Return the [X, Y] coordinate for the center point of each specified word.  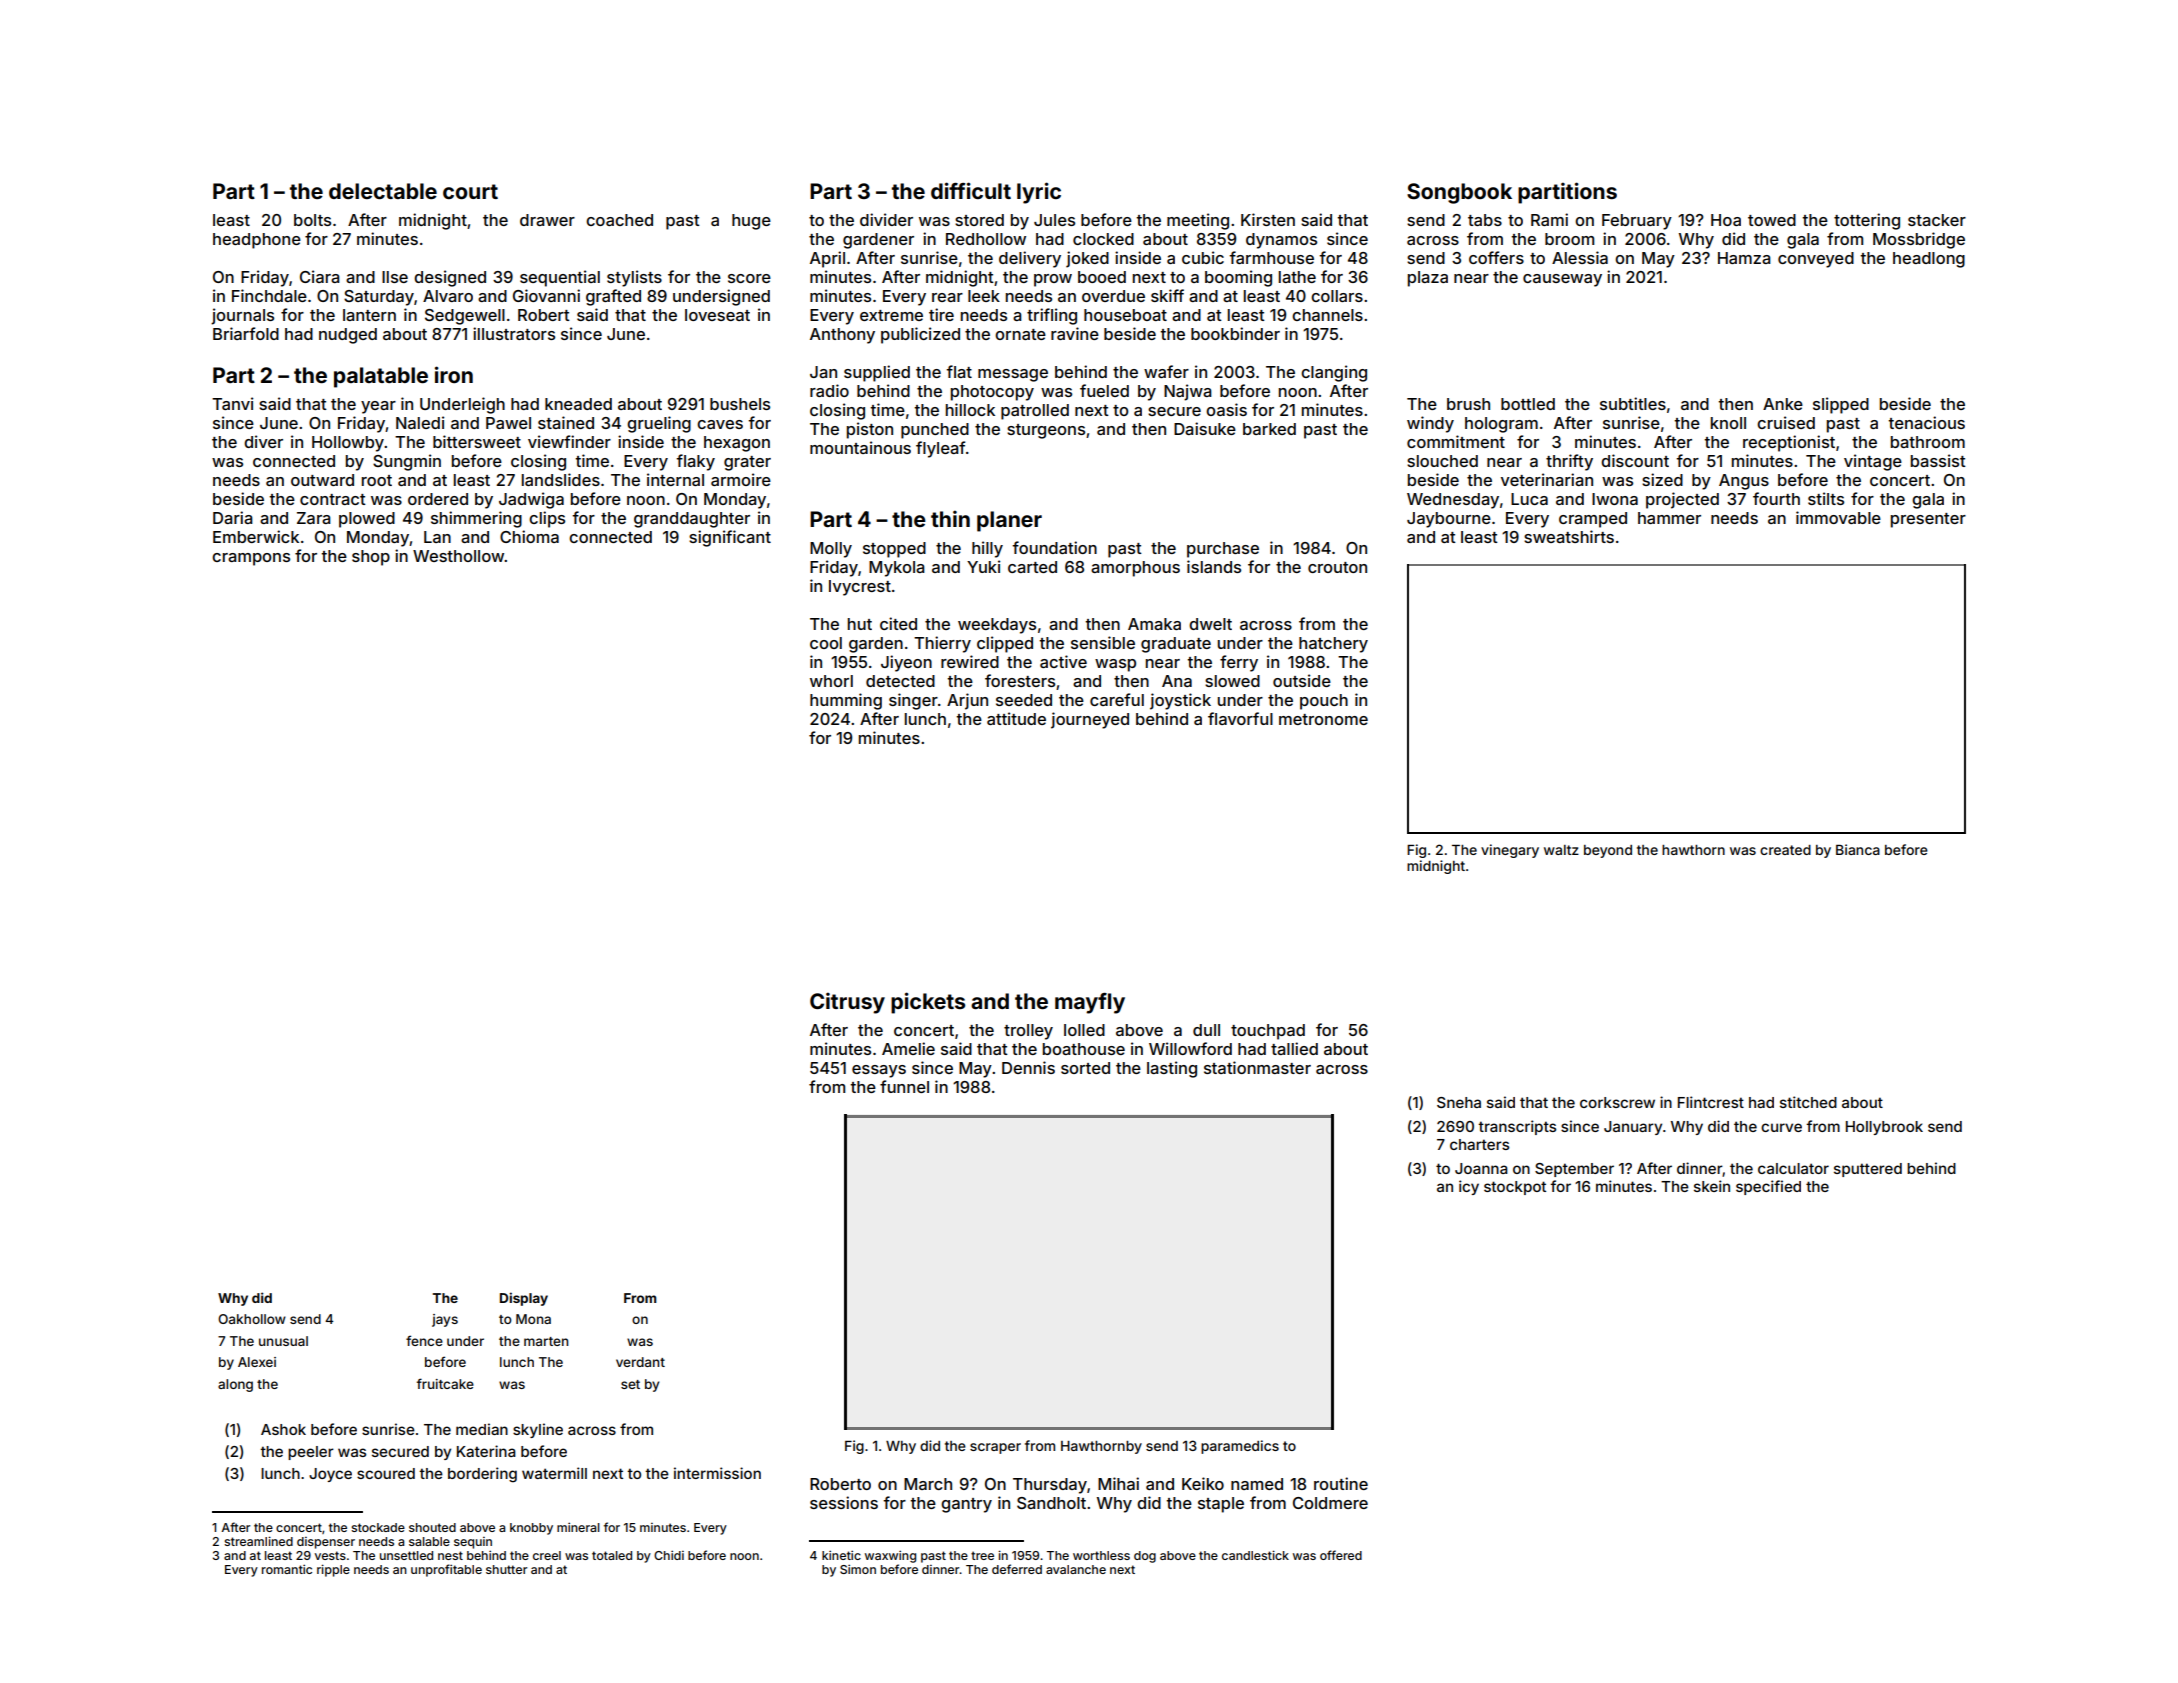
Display [524, 1299]
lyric [1039, 193]
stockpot [1515, 1188]
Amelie [908, 1048]
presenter [1928, 520]
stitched [1808, 1102]
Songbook [1459, 193]
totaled [612, 1555]
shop [371, 558]
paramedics [1240, 1447]
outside [1302, 680]
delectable [383, 191]
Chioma [529, 536]
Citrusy [847, 1003]
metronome [1323, 719]
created [1785, 850]
